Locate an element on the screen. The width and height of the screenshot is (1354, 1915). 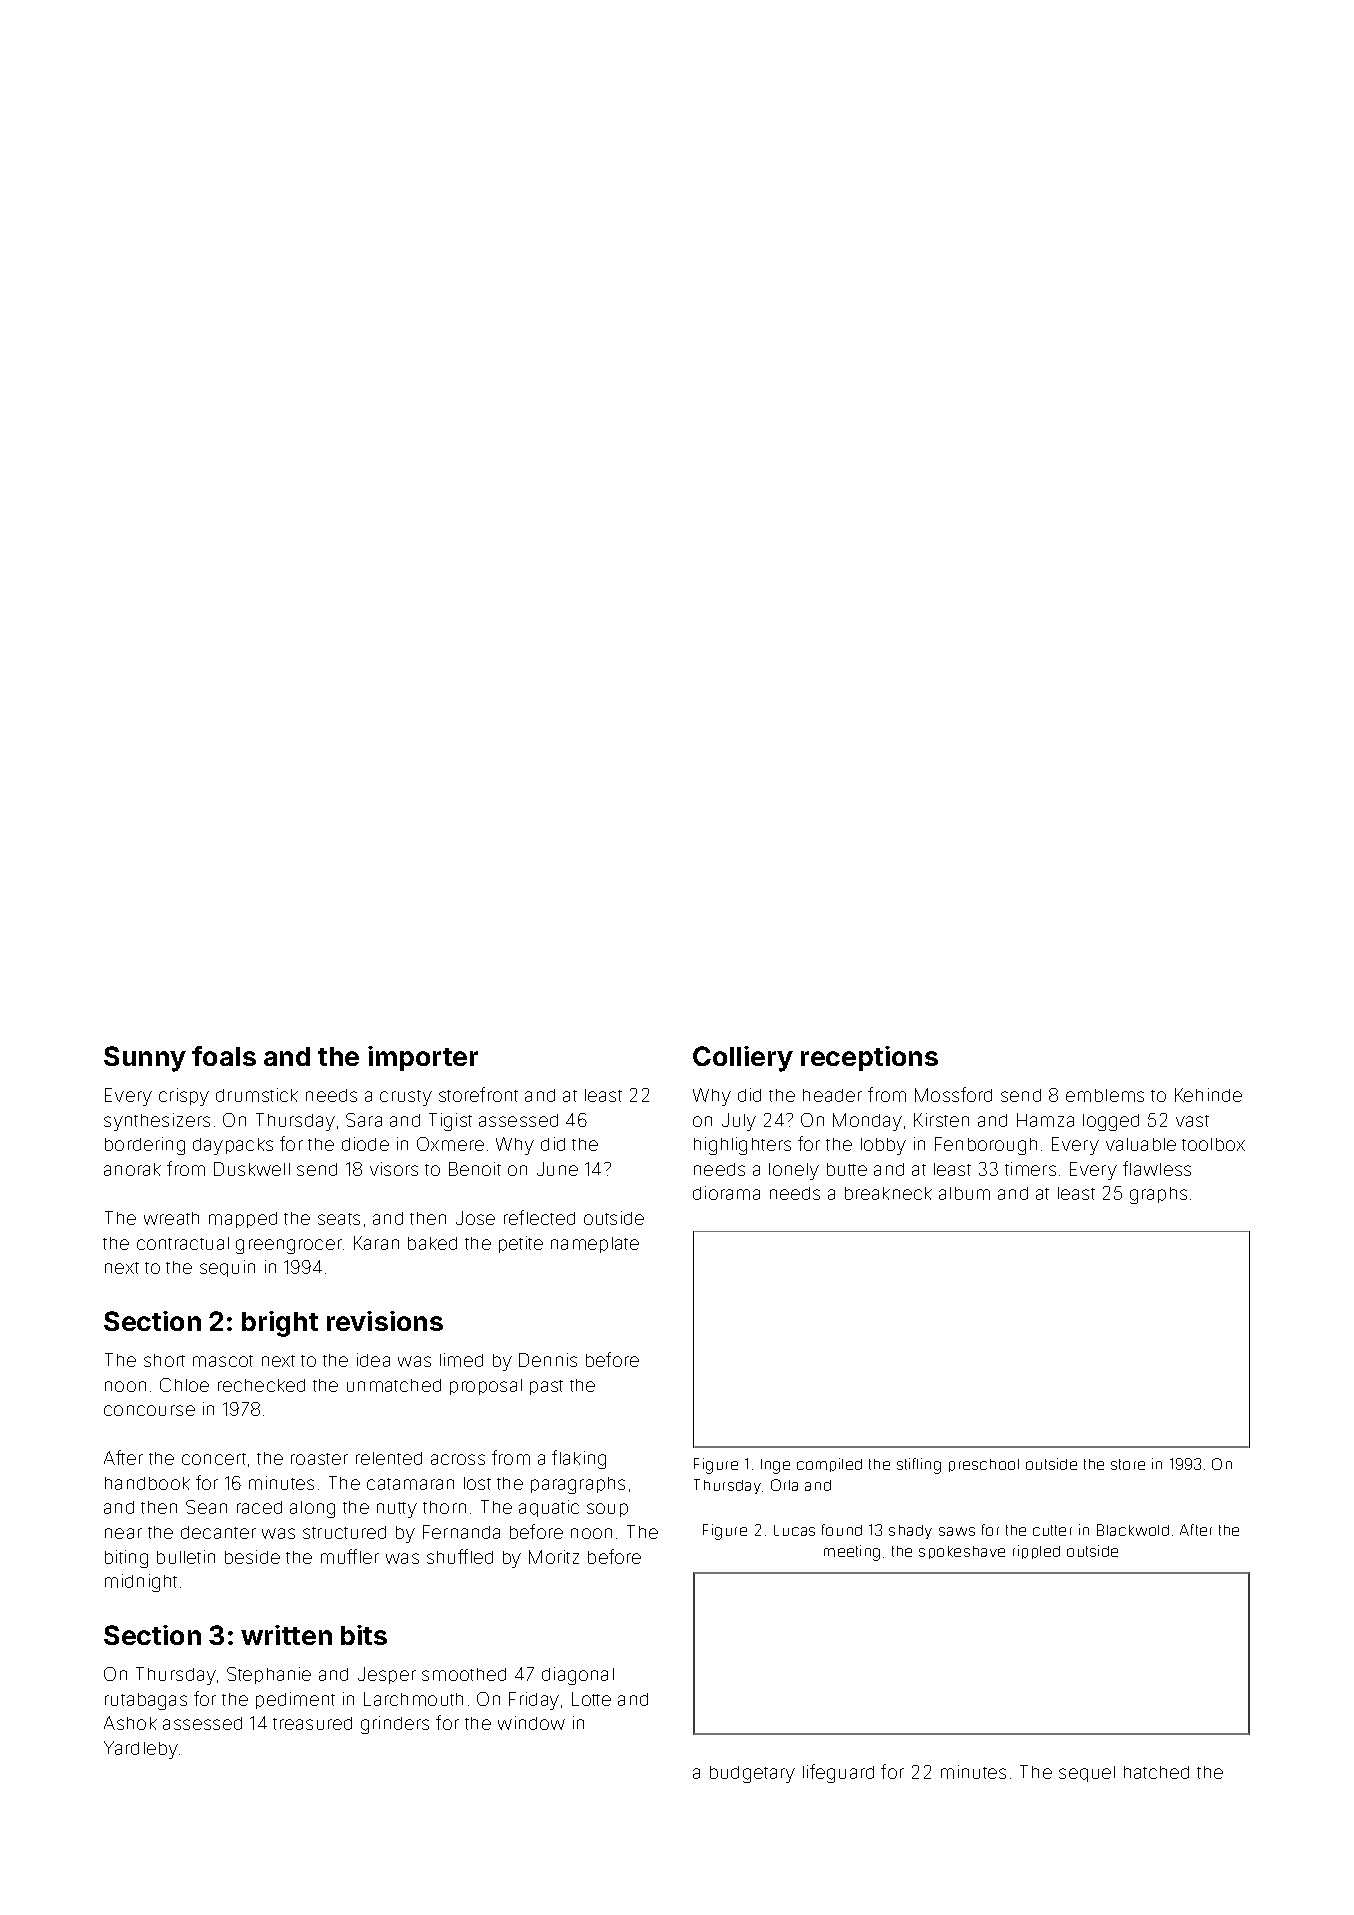
emblems is located at coordinates (1105, 1095).
